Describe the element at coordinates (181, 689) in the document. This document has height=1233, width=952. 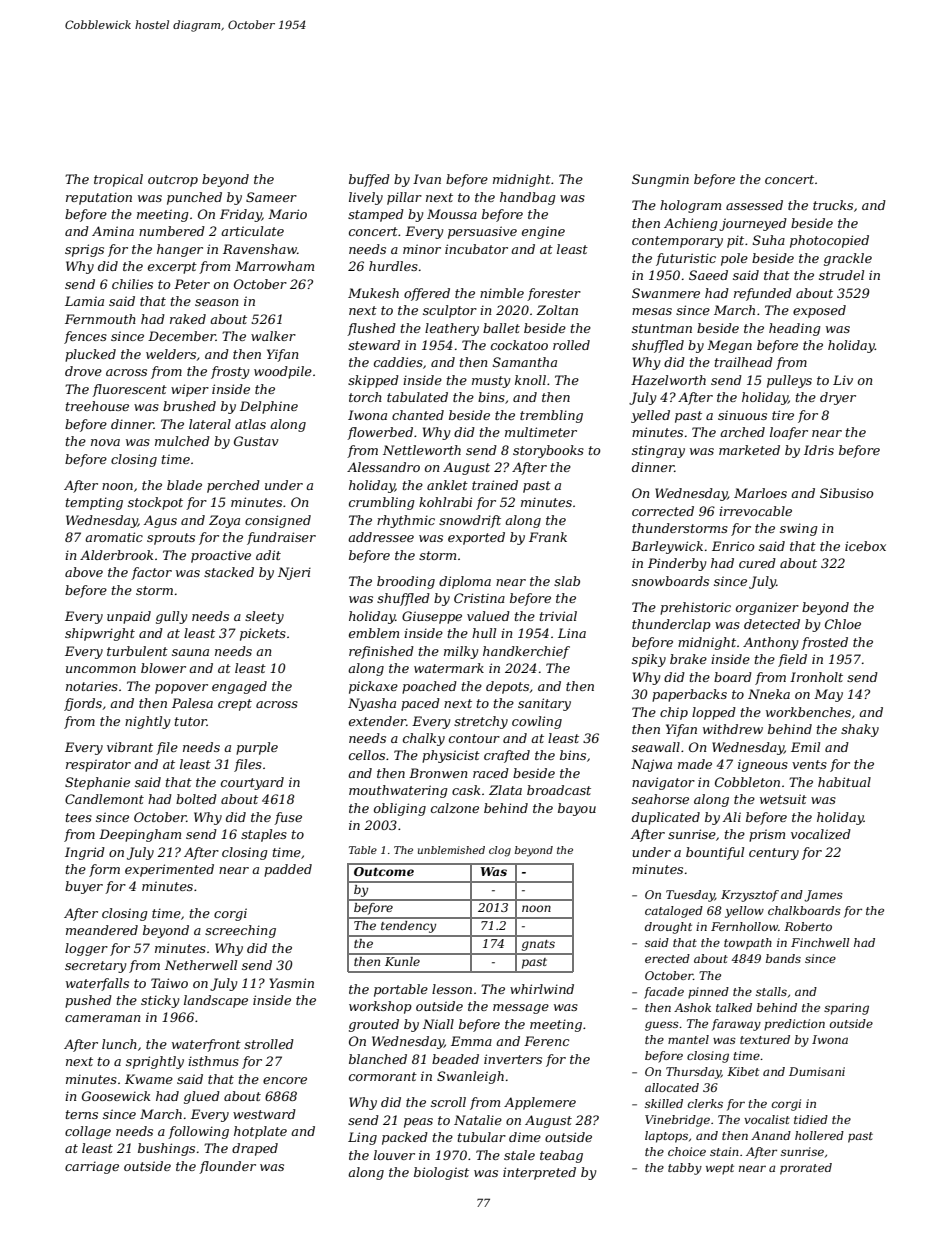
I see `popover` at that location.
